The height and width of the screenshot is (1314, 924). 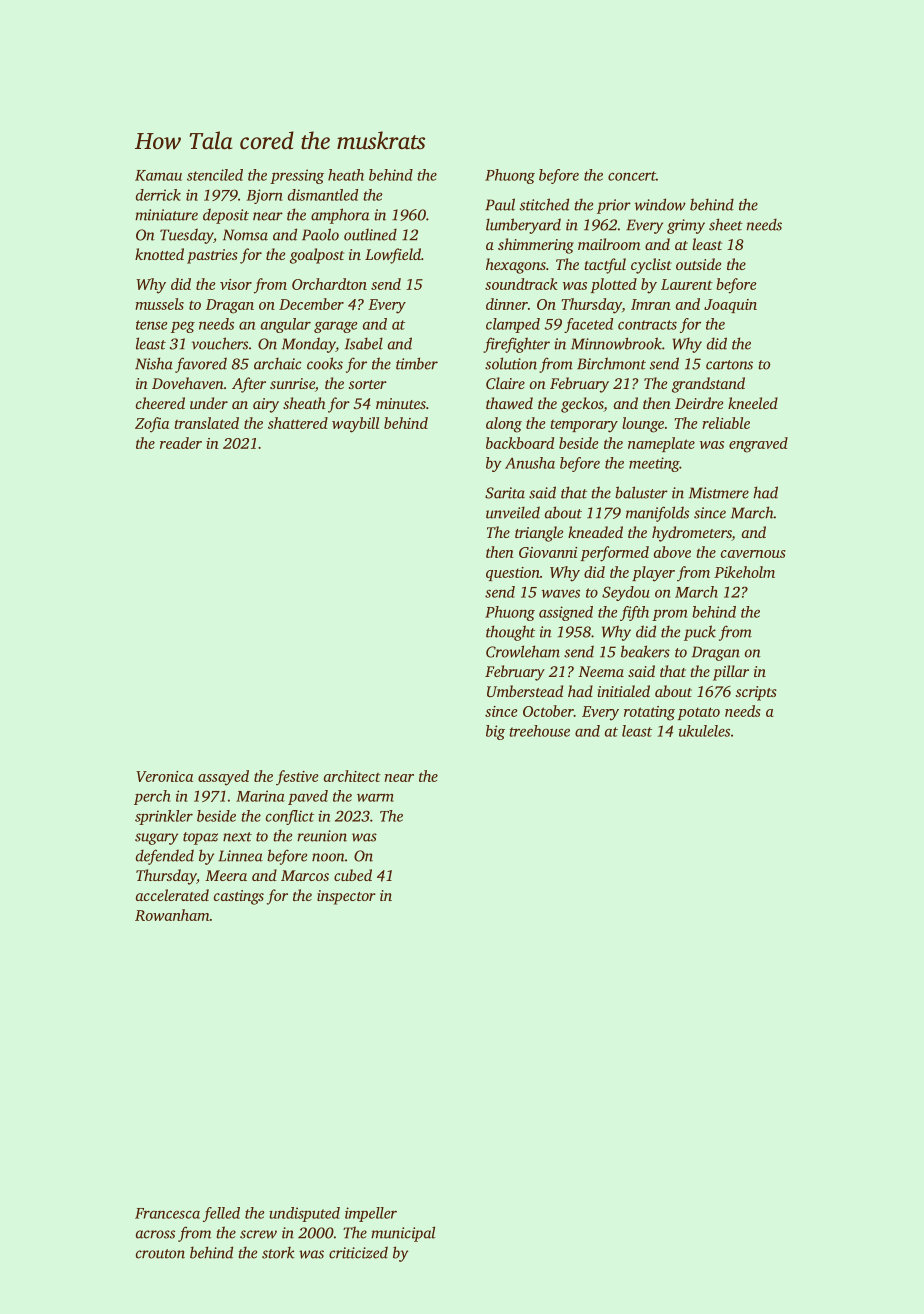 I want to click on accelerated, so click(x=172, y=895).
